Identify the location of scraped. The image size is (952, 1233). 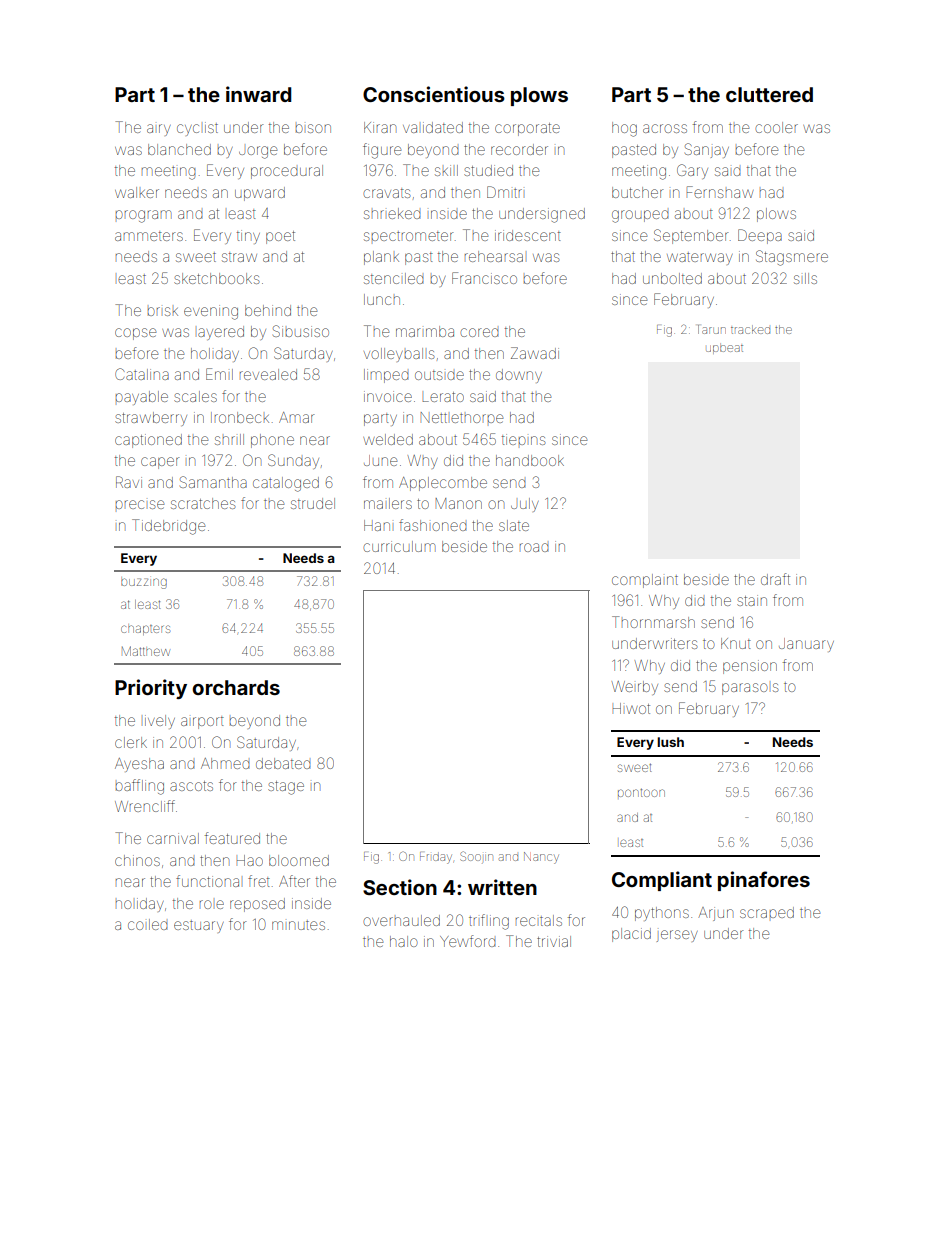
(767, 912).
